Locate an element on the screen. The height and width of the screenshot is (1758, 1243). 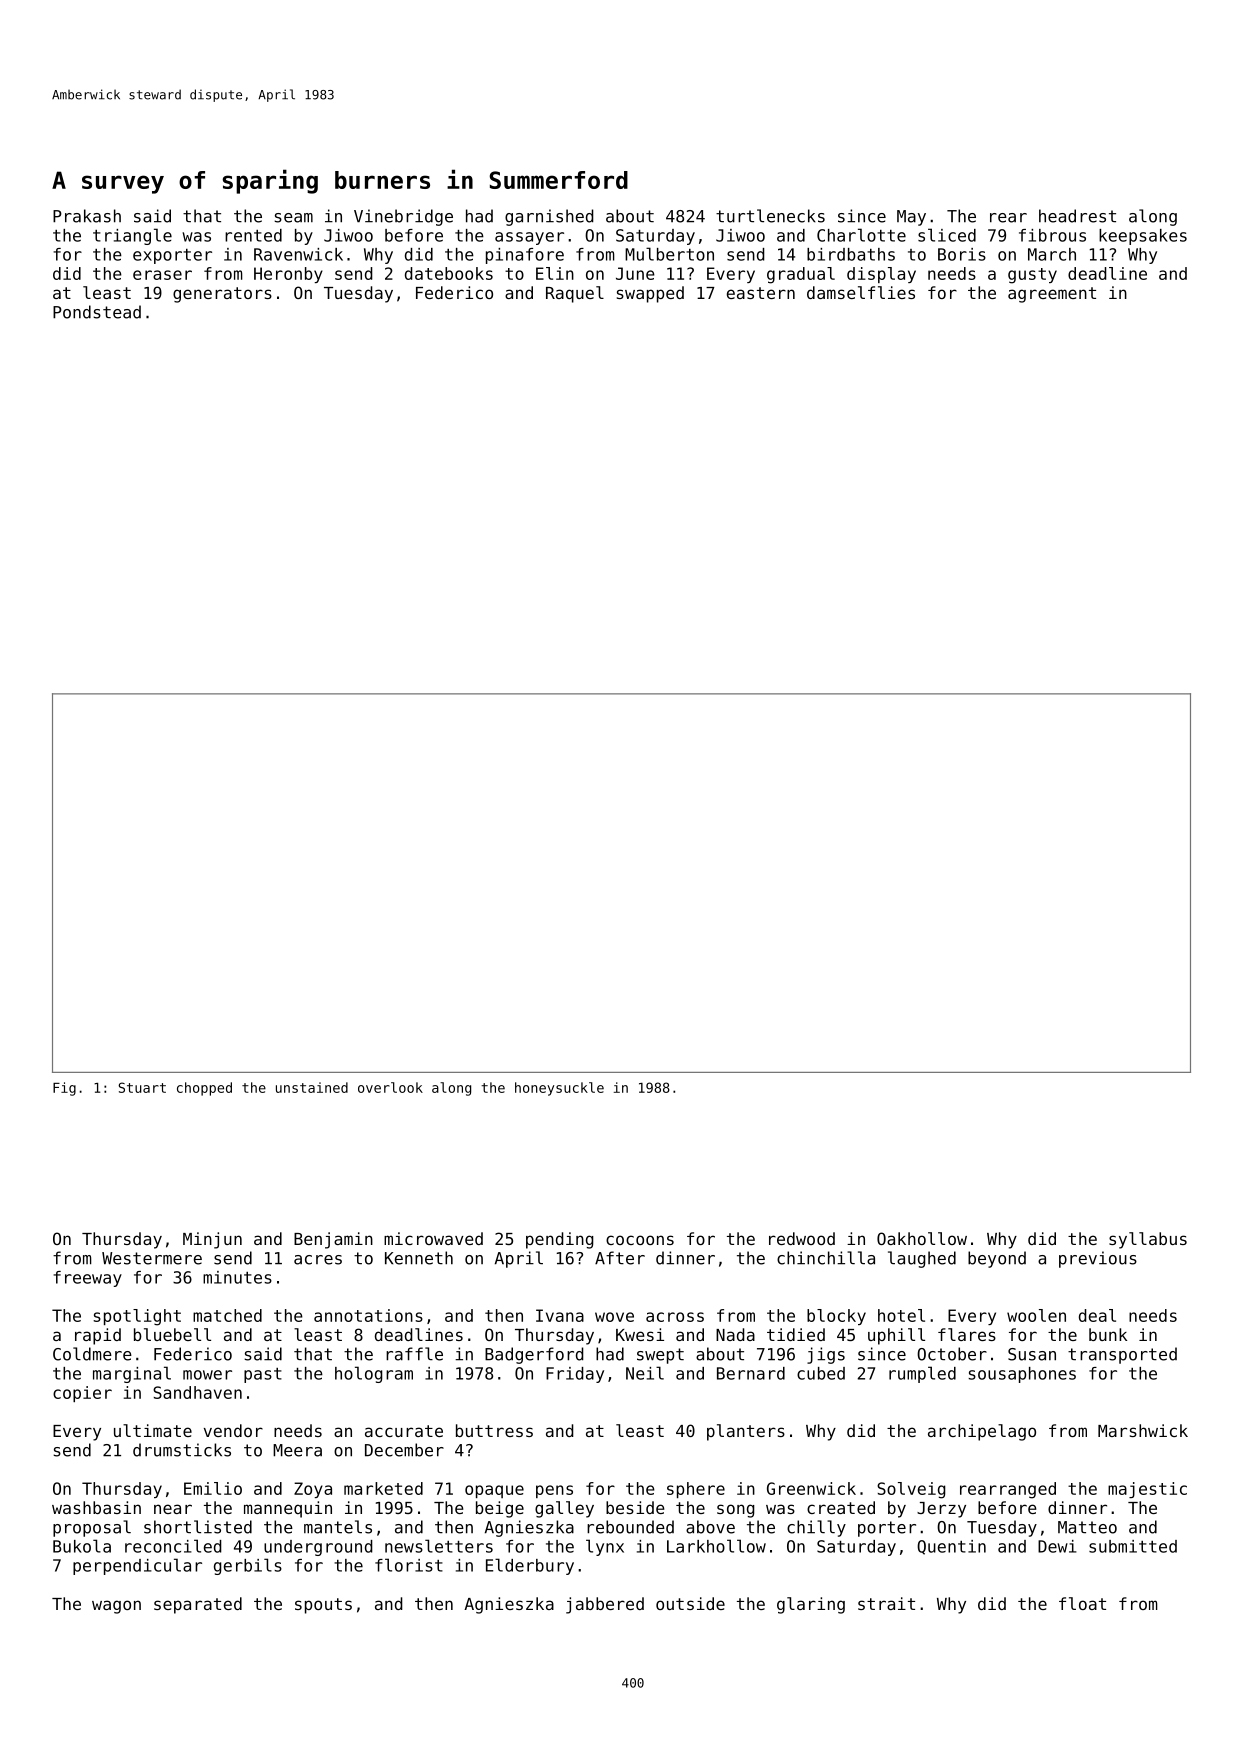
copier is located at coordinates (82, 1394).
